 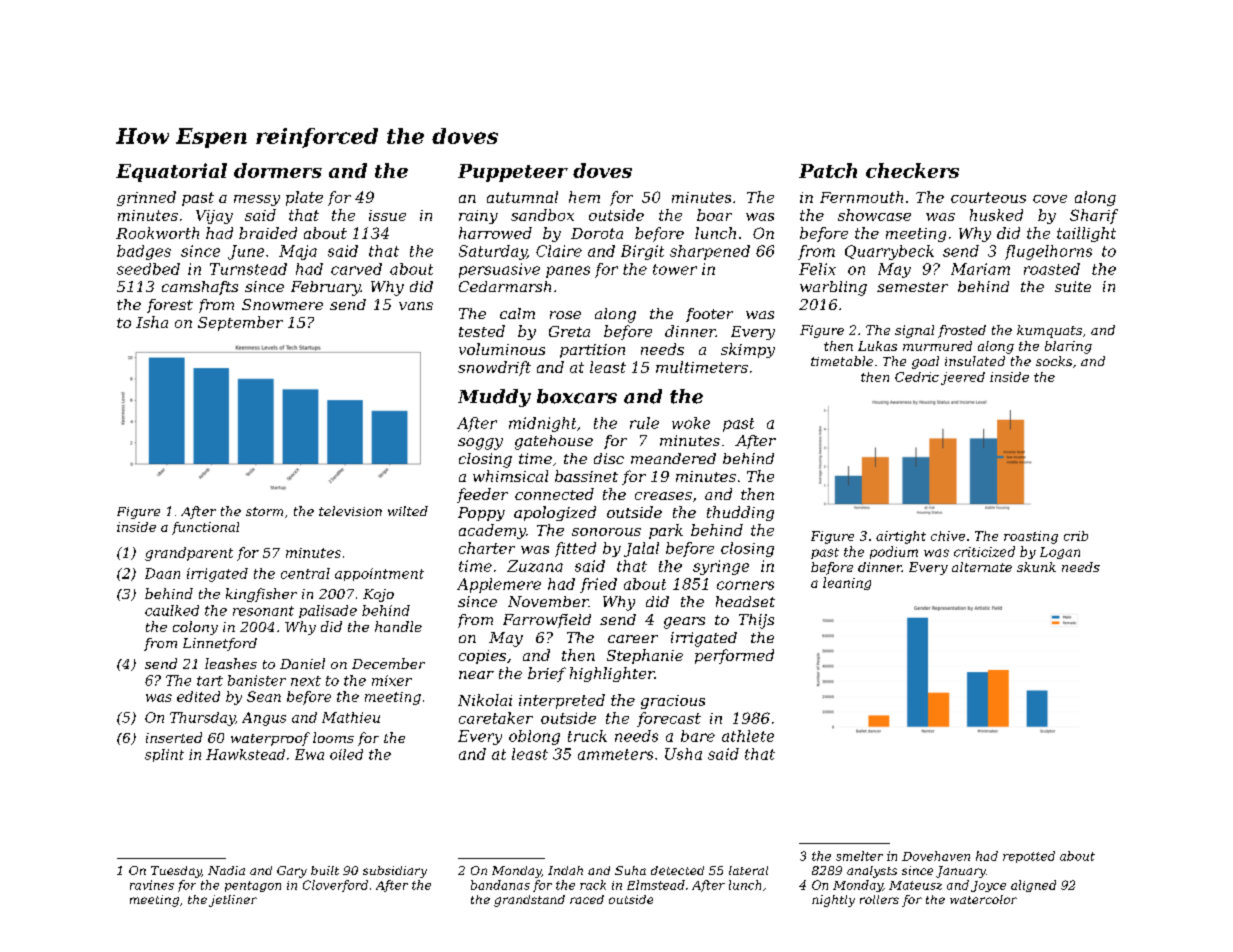 I want to click on Quarrybeck, so click(x=889, y=252).
